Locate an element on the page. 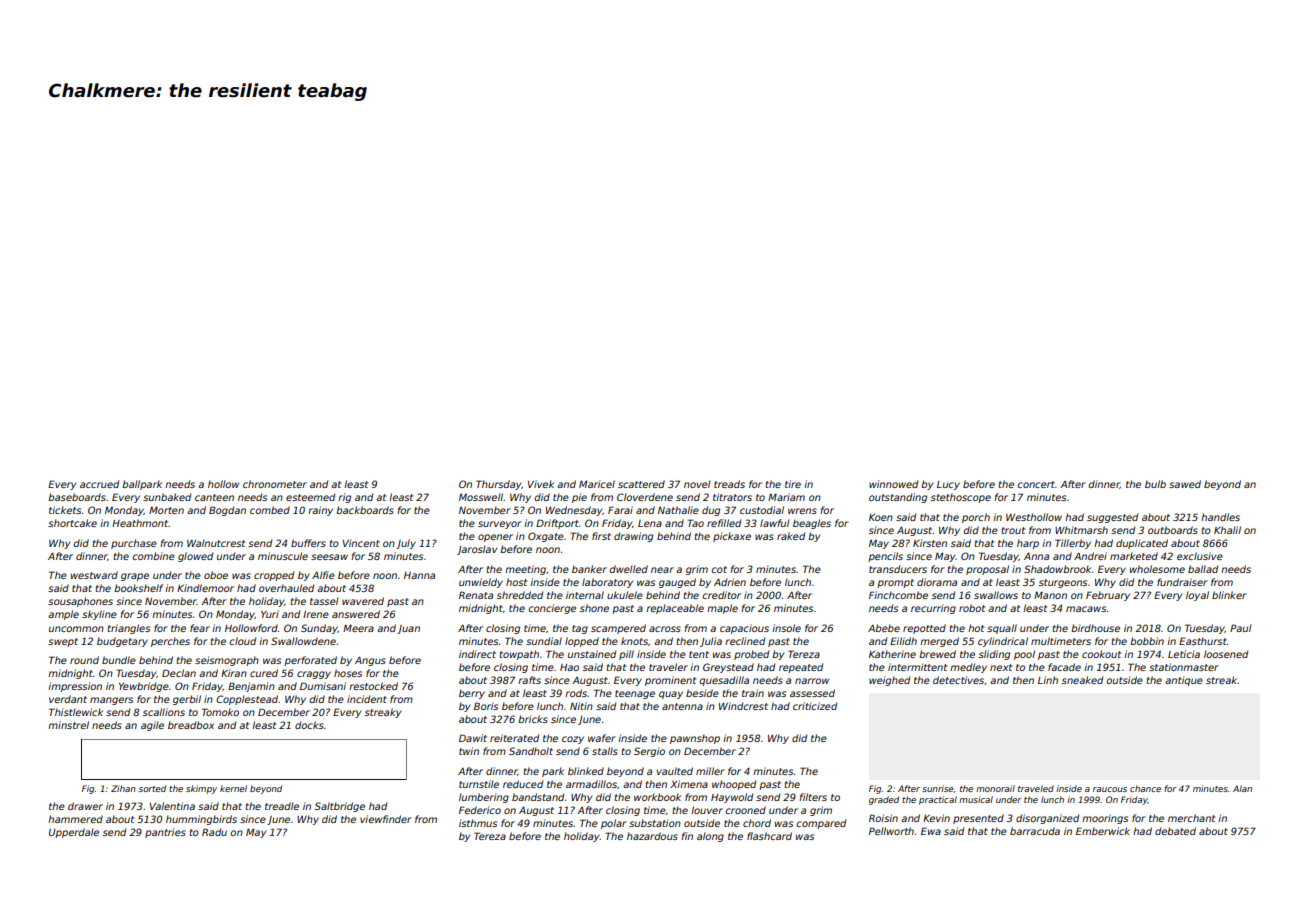 This page has height=924, width=1308. Koen is located at coordinates (881, 517).
